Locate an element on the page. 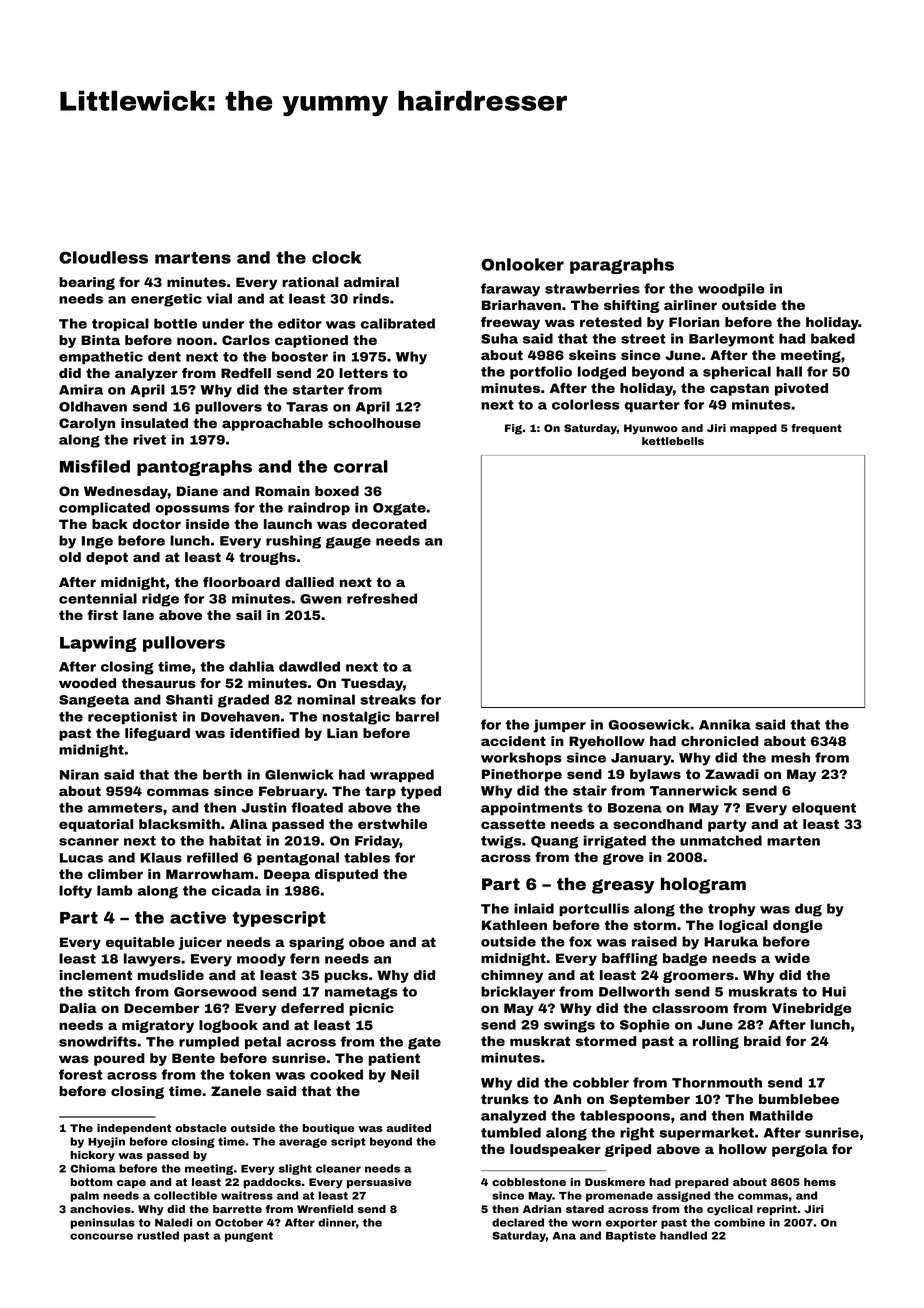 The height and width of the document is (1308, 924). barrel is located at coordinates (417, 716).
